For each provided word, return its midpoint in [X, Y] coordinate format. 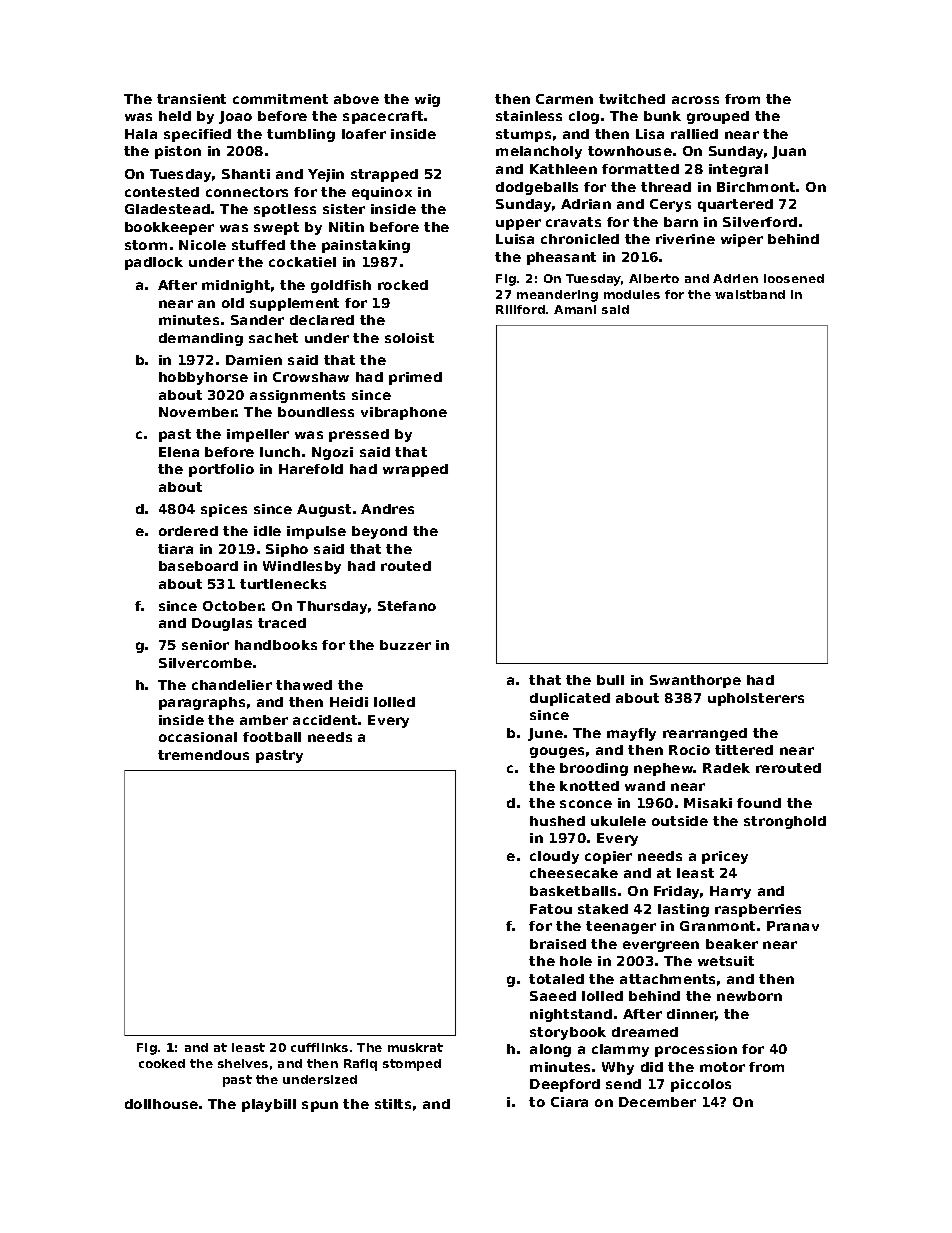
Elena [179, 452]
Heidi [349, 702]
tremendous [203, 755]
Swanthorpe [695, 681]
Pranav [793, 926]
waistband [750, 294]
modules [632, 294]
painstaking [366, 246]
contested [162, 192]
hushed [557, 821]
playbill [269, 1105]
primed [415, 378]
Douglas [222, 624]
